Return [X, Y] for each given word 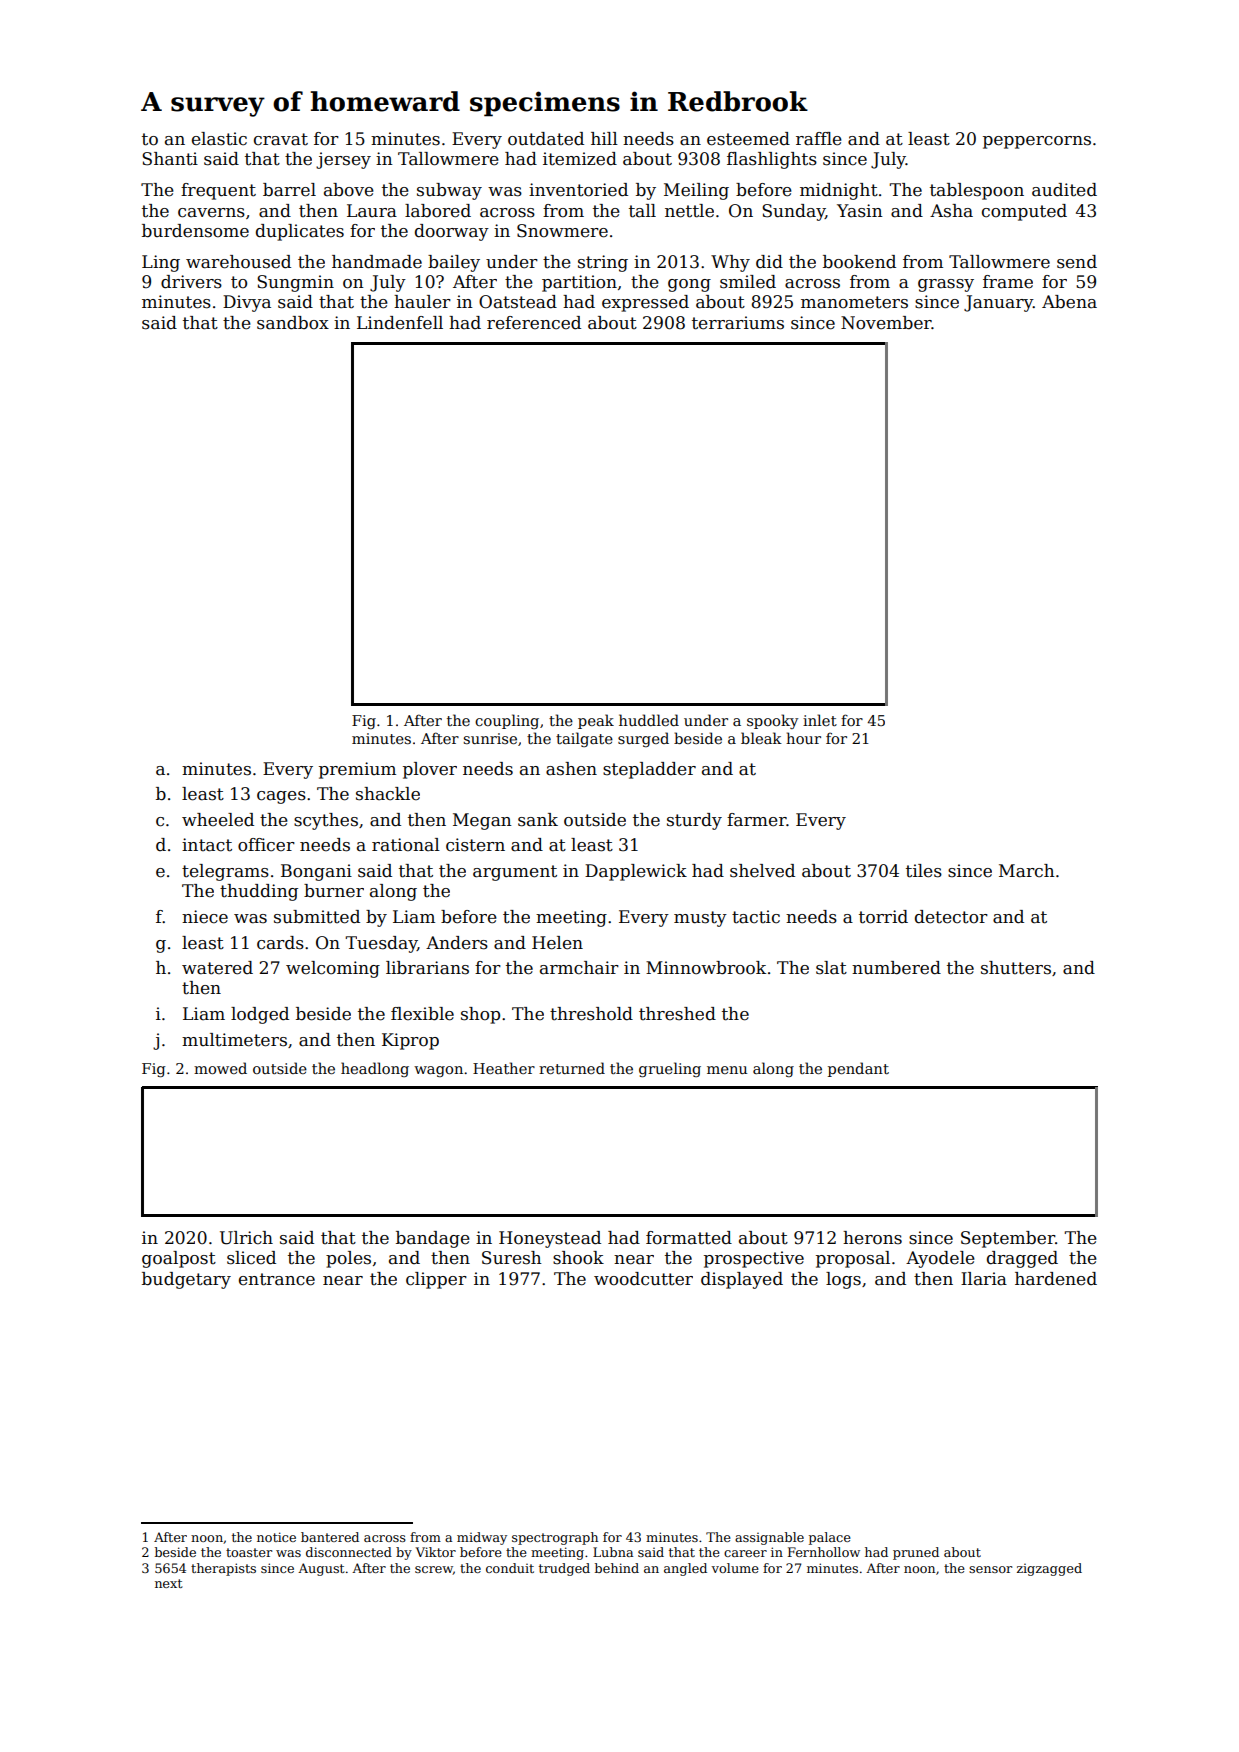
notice [276, 1537]
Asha [951, 211]
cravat [281, 139]
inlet [820, 720]
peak [596, 721]
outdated [546, 139]
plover [430, 770]
